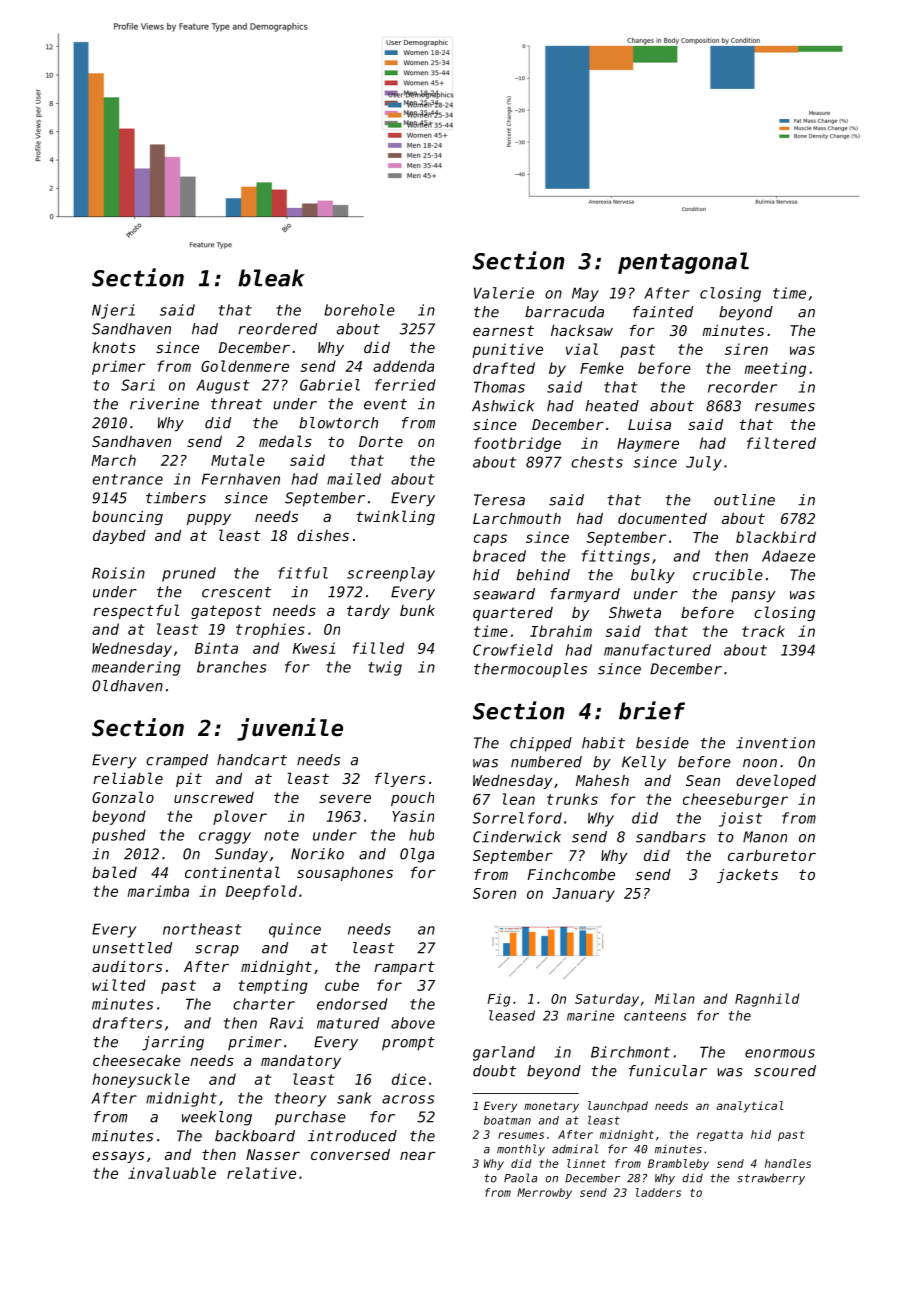  What do you see at coordinates (113, 311) in the screenshot?
I see `Njeri` at bounding box center [113, 311].
